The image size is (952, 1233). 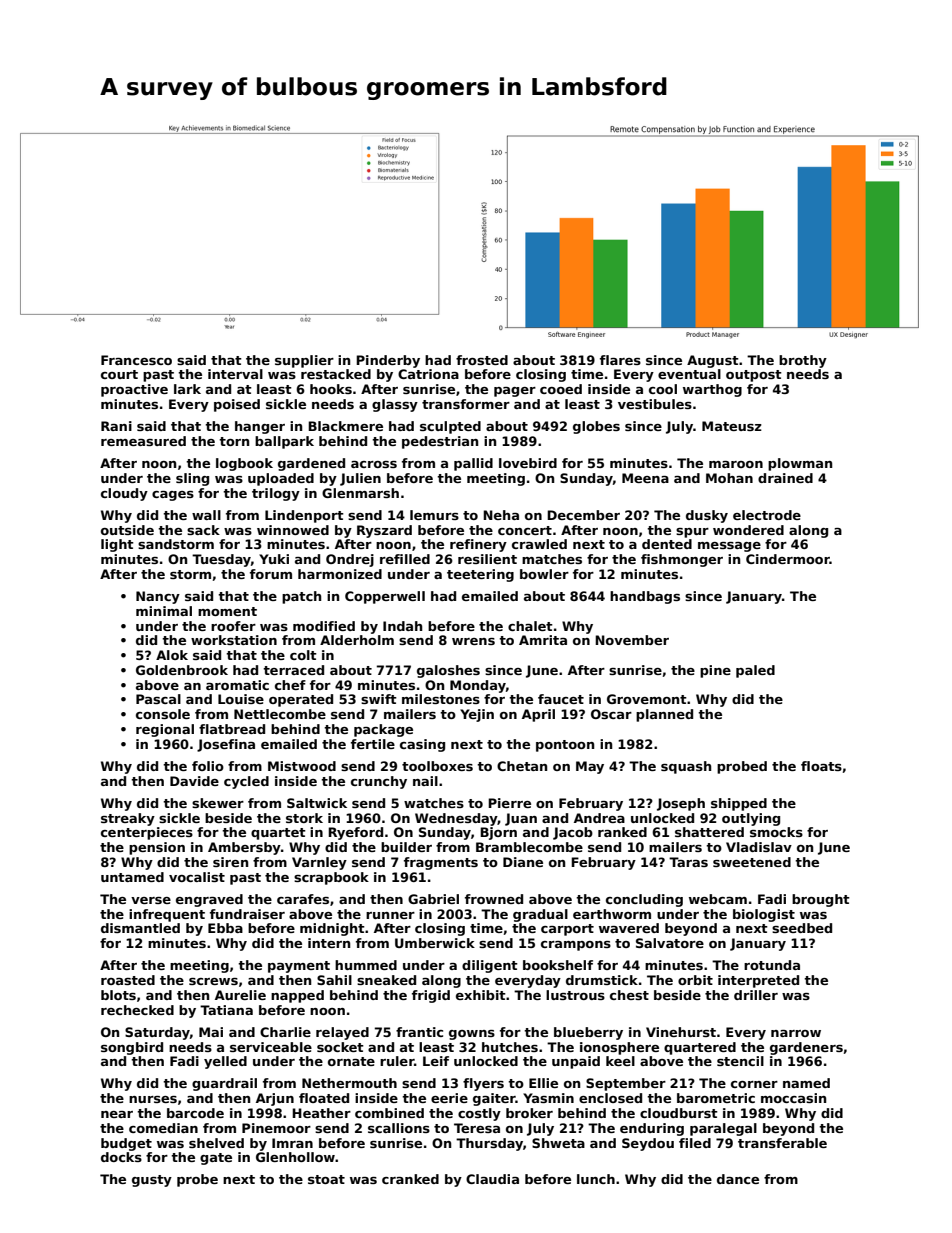 What do you see at coordinates (216, 1159) in the screenshot?
I see `gate` at bounding box center [216, 1159].
